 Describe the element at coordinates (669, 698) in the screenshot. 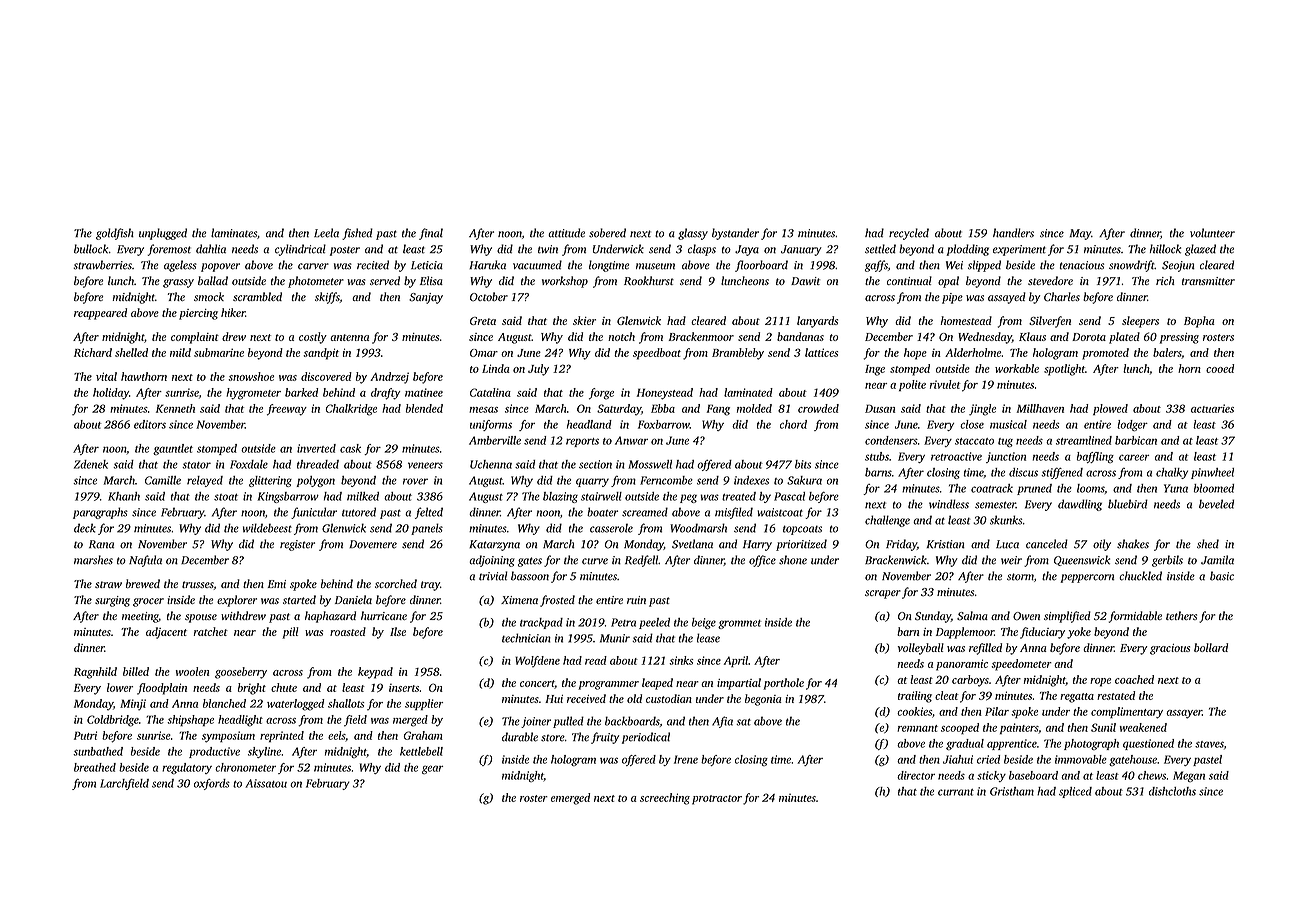

I see `custodian` at that location.
